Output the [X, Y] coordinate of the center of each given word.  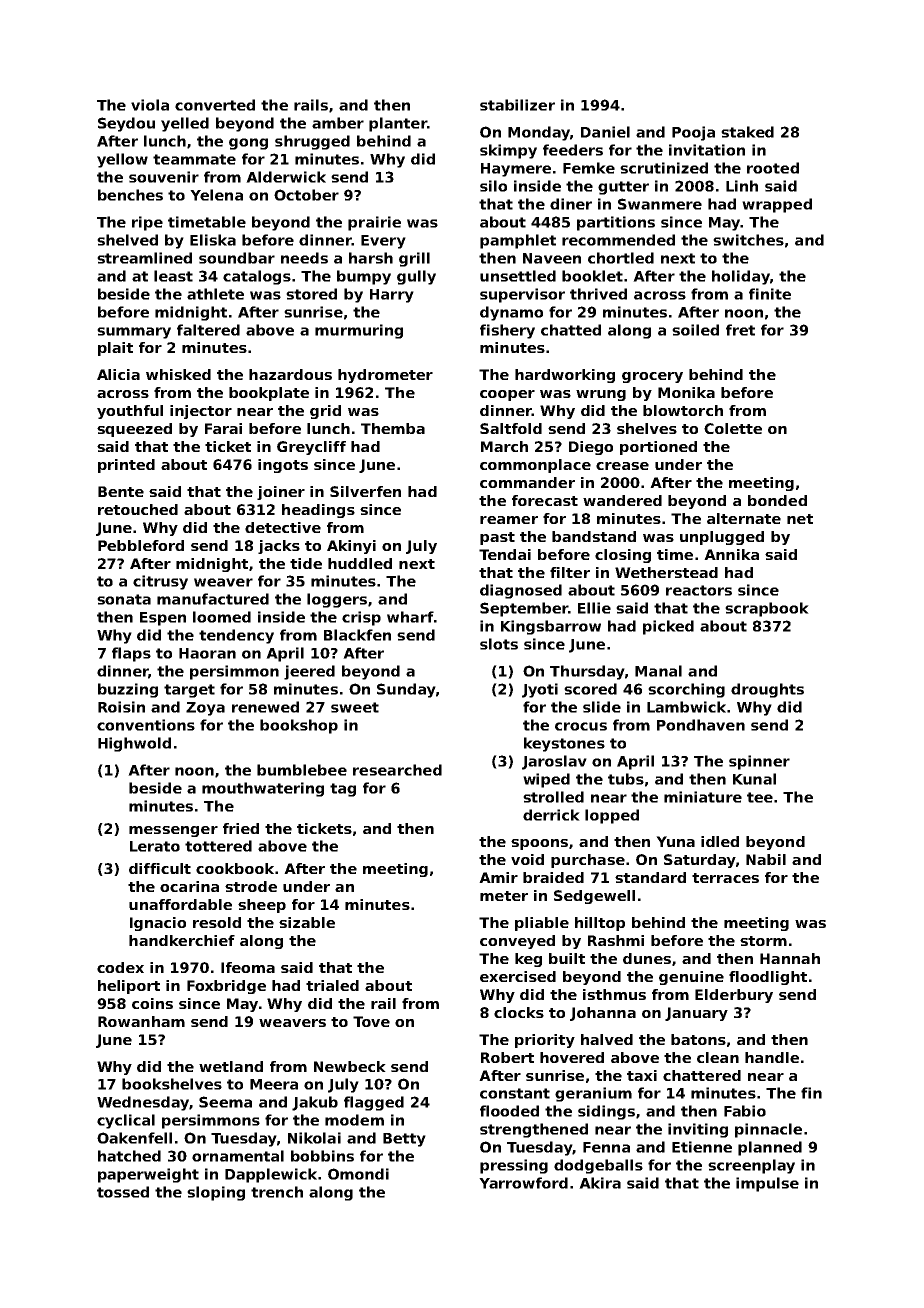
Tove [371, 1021]
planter [398, 124]
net [800, 519]
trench [277, 1192]
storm [763, 941]
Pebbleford [141, 545]
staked [747, 132]
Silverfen [365, 491]
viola [150, 105]
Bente [121, 491]
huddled [360, 563]
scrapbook [767, 609]
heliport [129, 987]
